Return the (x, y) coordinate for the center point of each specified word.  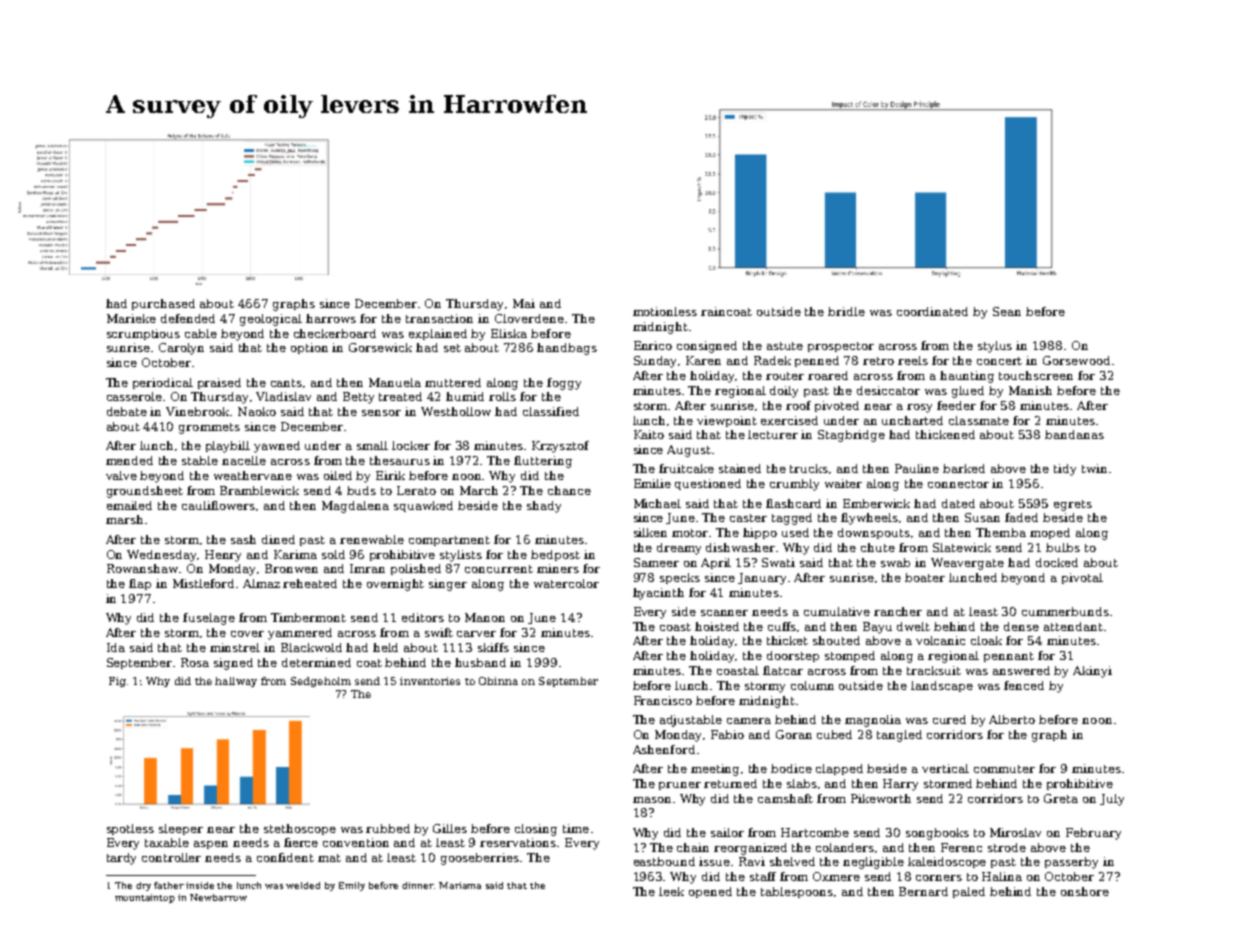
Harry (900, 785)
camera (749, 721)
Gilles (450, 828)
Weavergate (967, 564)
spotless (130, 829)
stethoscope (300, 829)
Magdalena (355, 507)
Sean (1007, 311)
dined (278, 539)
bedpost (555, 555)
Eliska (509, 333)
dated (958, 503)
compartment (449, 541)
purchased (163, 304)
